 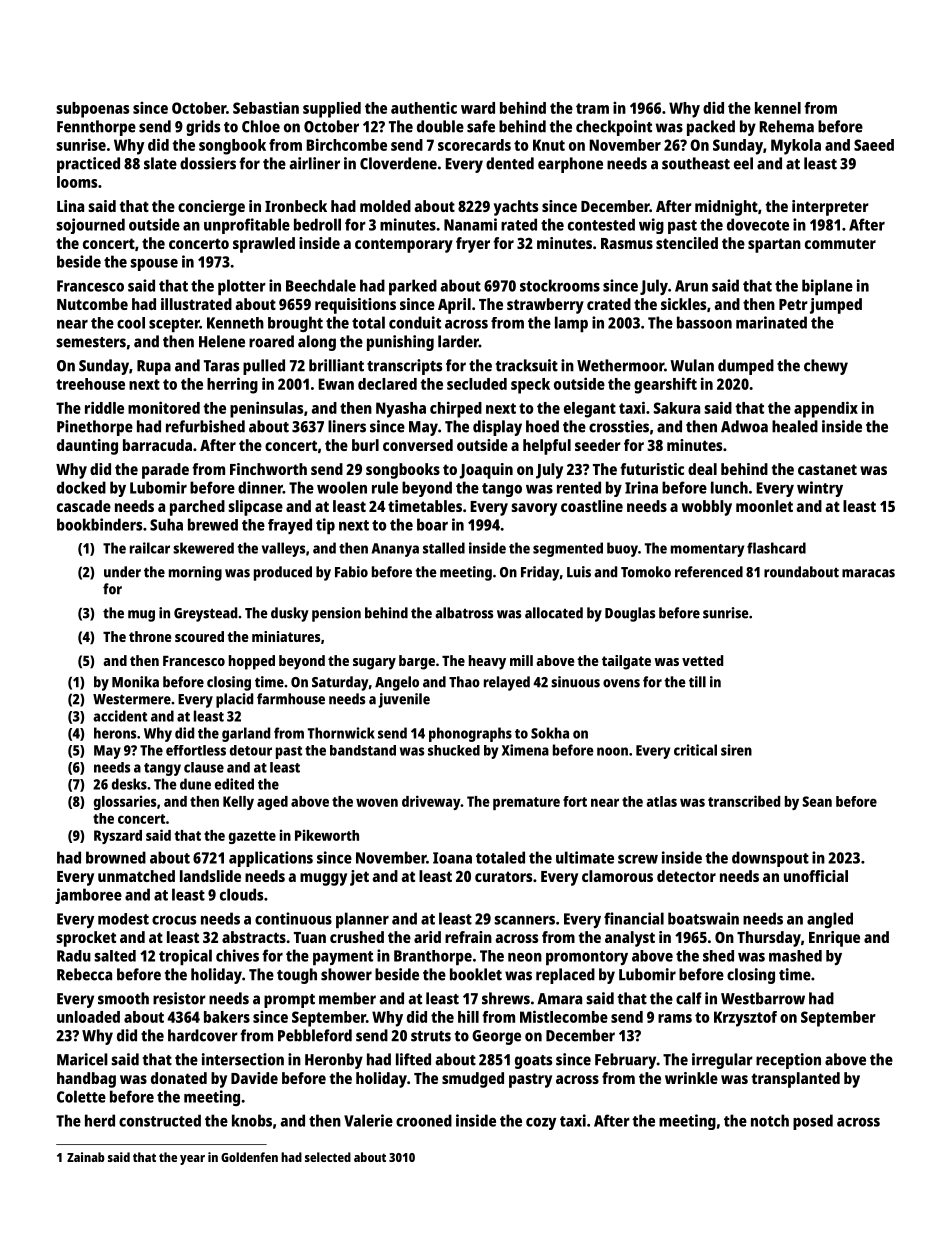 What do you see at coordinates (336, 614) in the image?
I see `pension` at bounding box center [336, 614].
